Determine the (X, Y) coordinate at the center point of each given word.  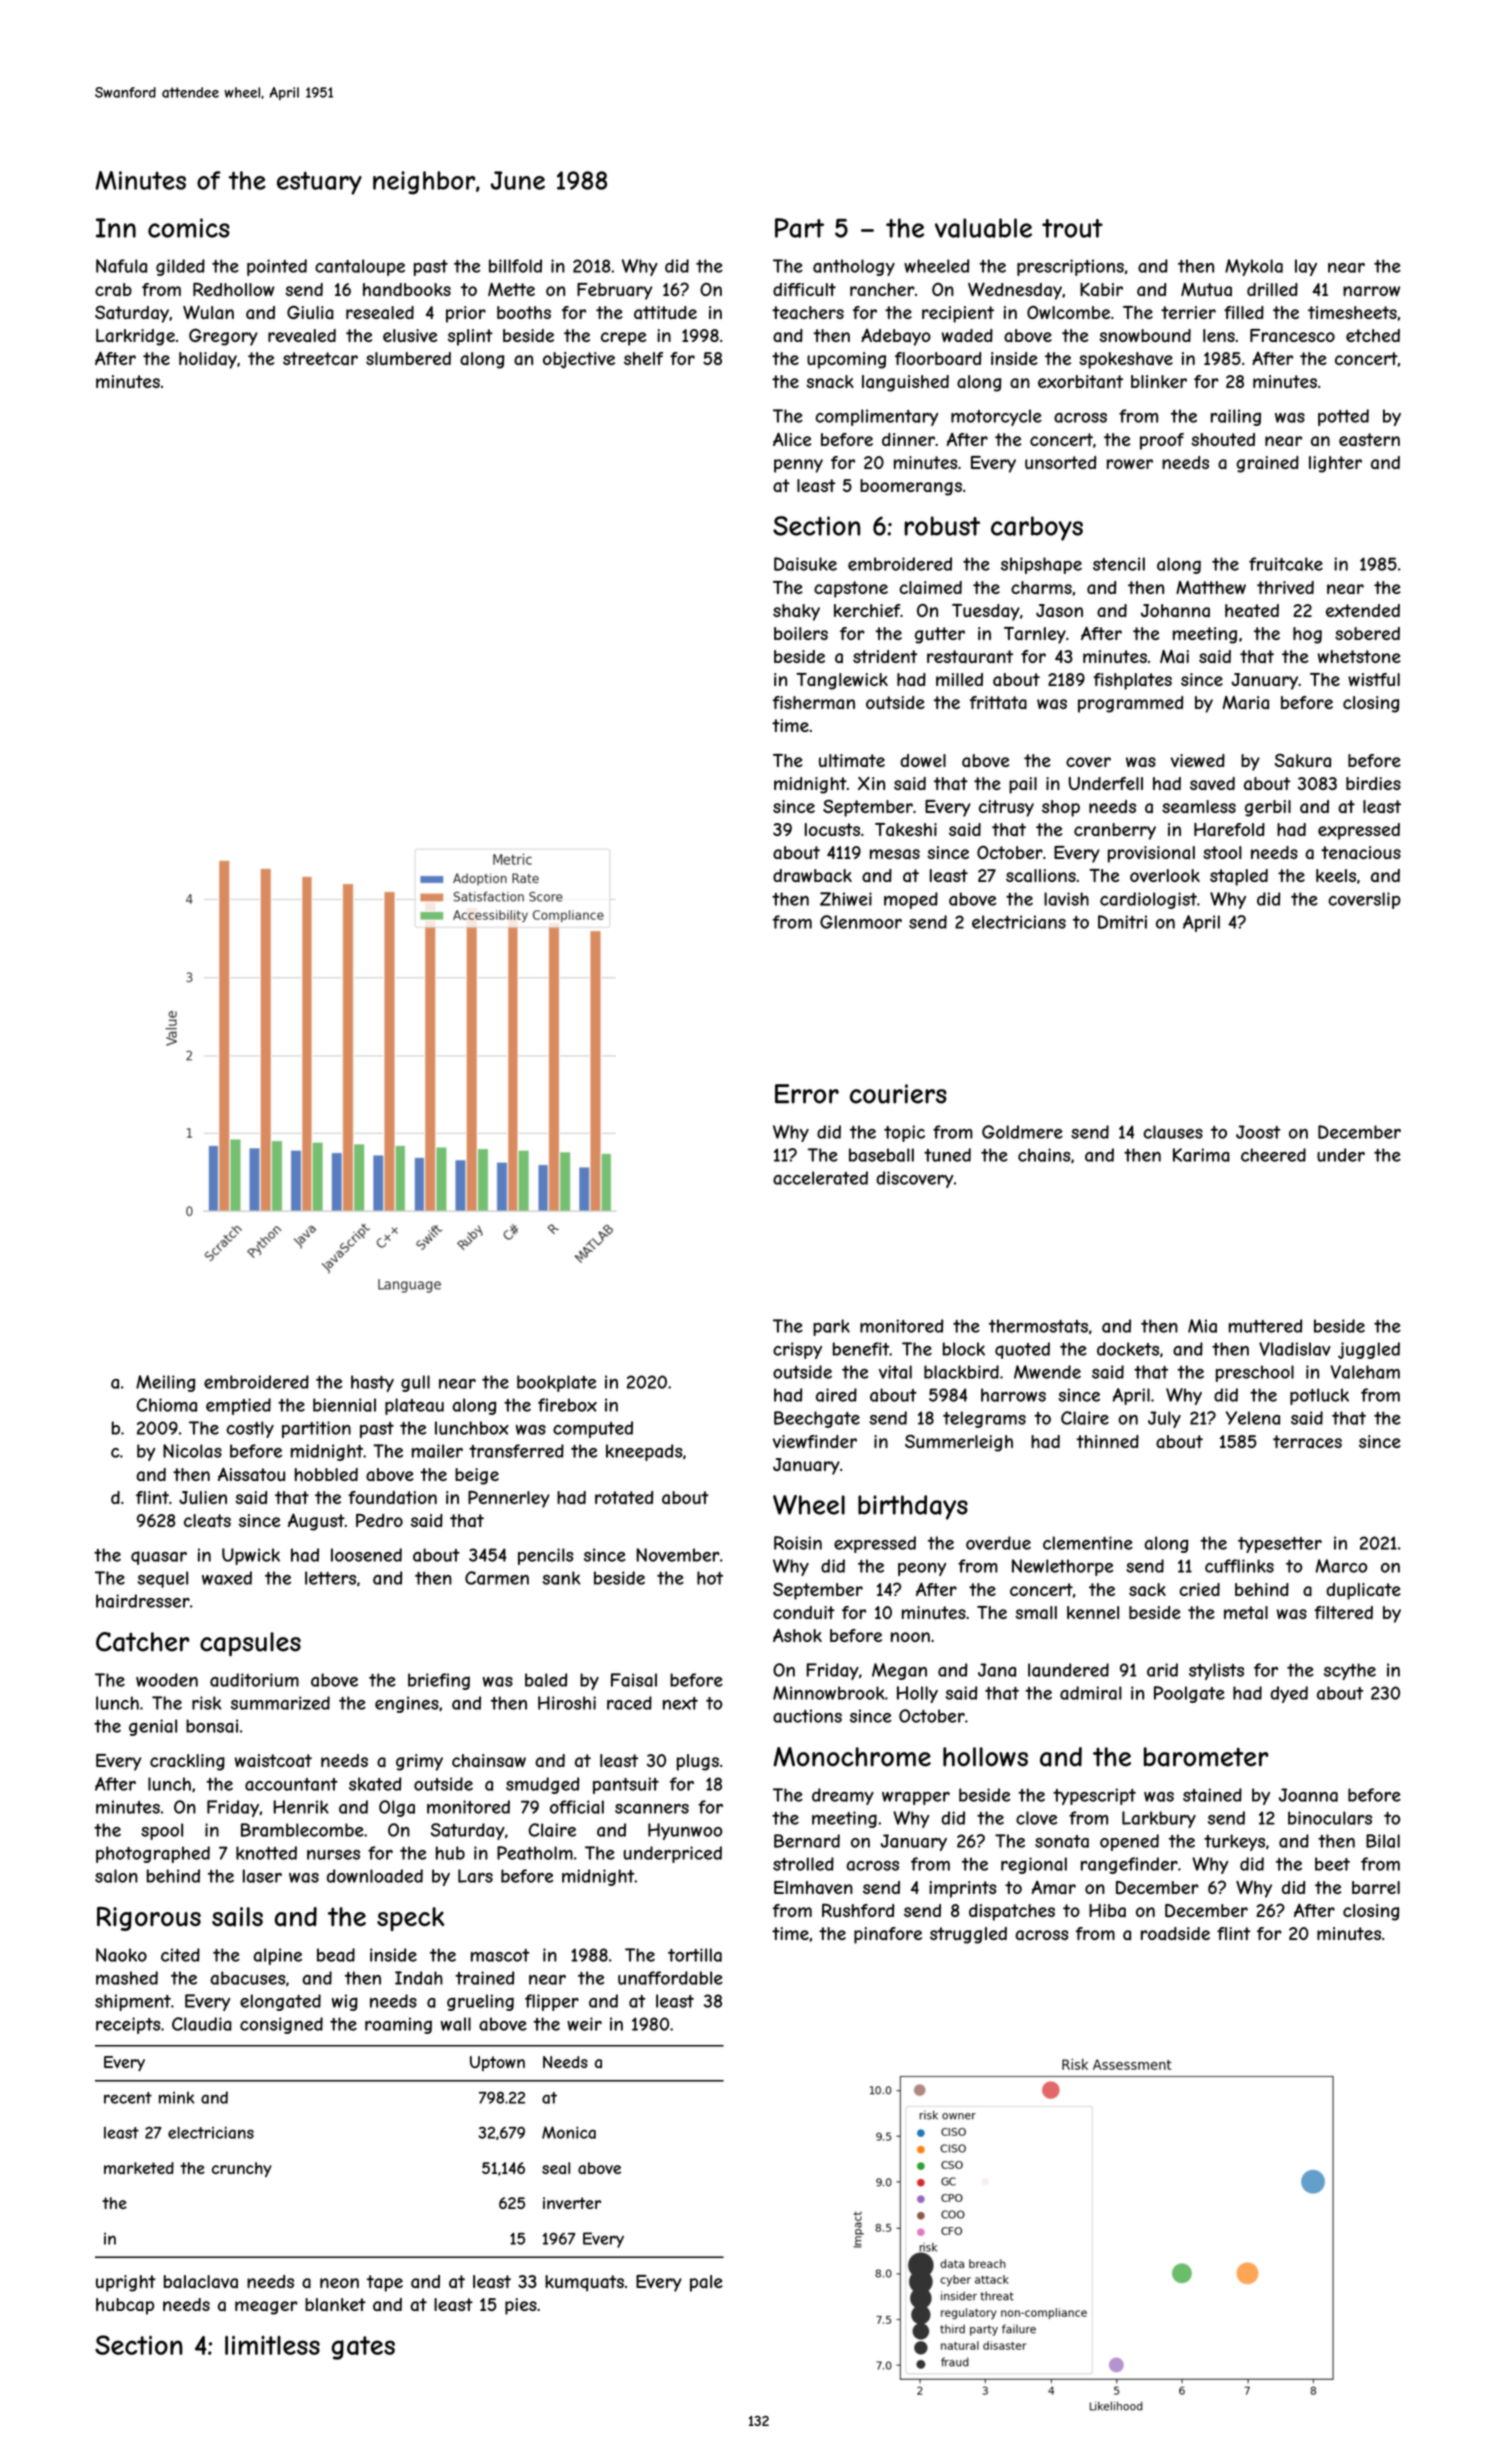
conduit (804, 1612)
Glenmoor (861, 922)
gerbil (1268, 808)
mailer (437, 1451)
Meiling (165, 1383)
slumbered (408, 358)
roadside (1175, 1933)
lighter (1335, 464)
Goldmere (1022, 1132)
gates (363, 2348)
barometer (1206, 1757)
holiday (208, 360)
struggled (968, 1935)
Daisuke (805, 564)
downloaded (375, 1876)
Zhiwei (846, 899)
